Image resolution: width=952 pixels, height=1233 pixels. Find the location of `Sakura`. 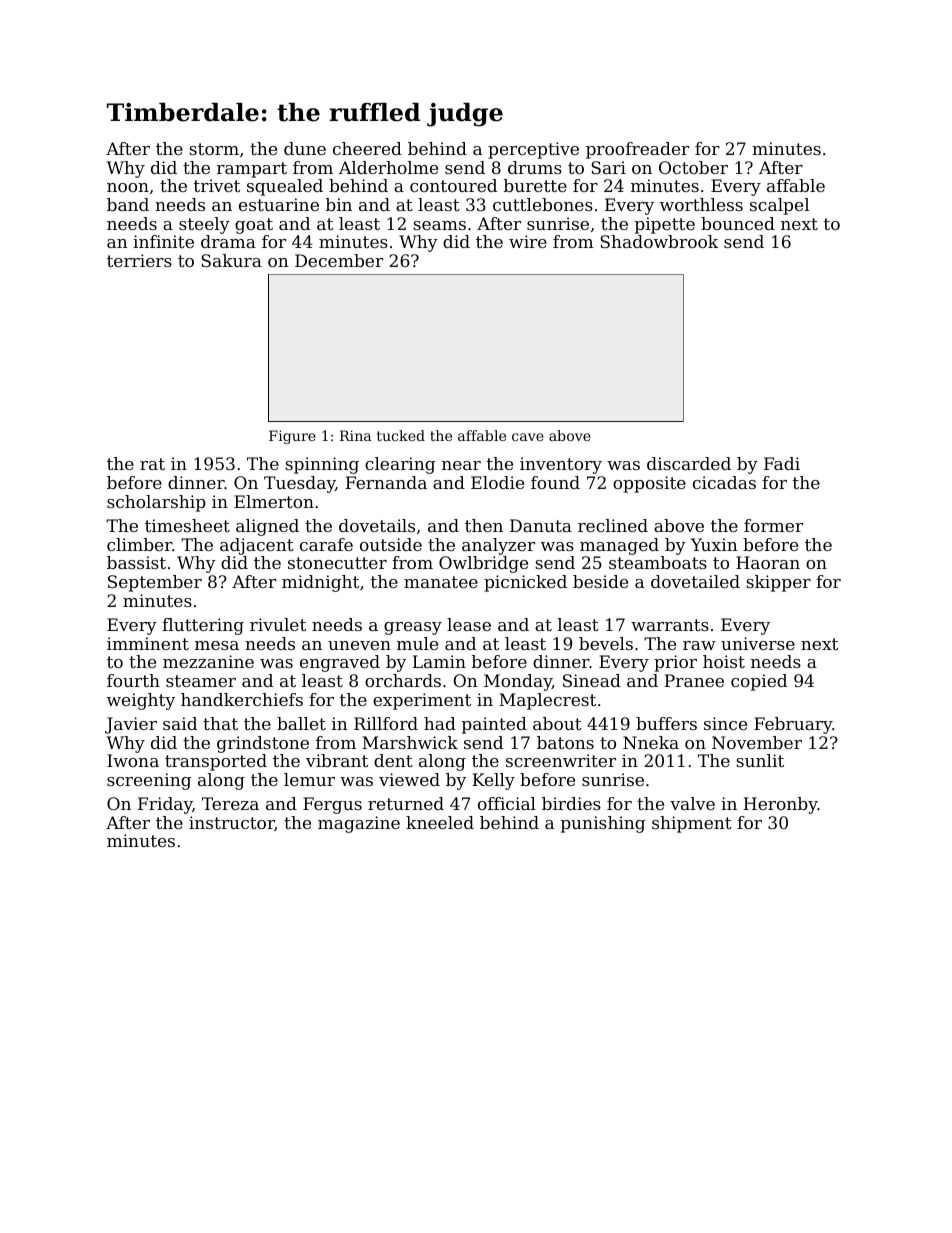

Sakura is located at coordinates (231, 260).
